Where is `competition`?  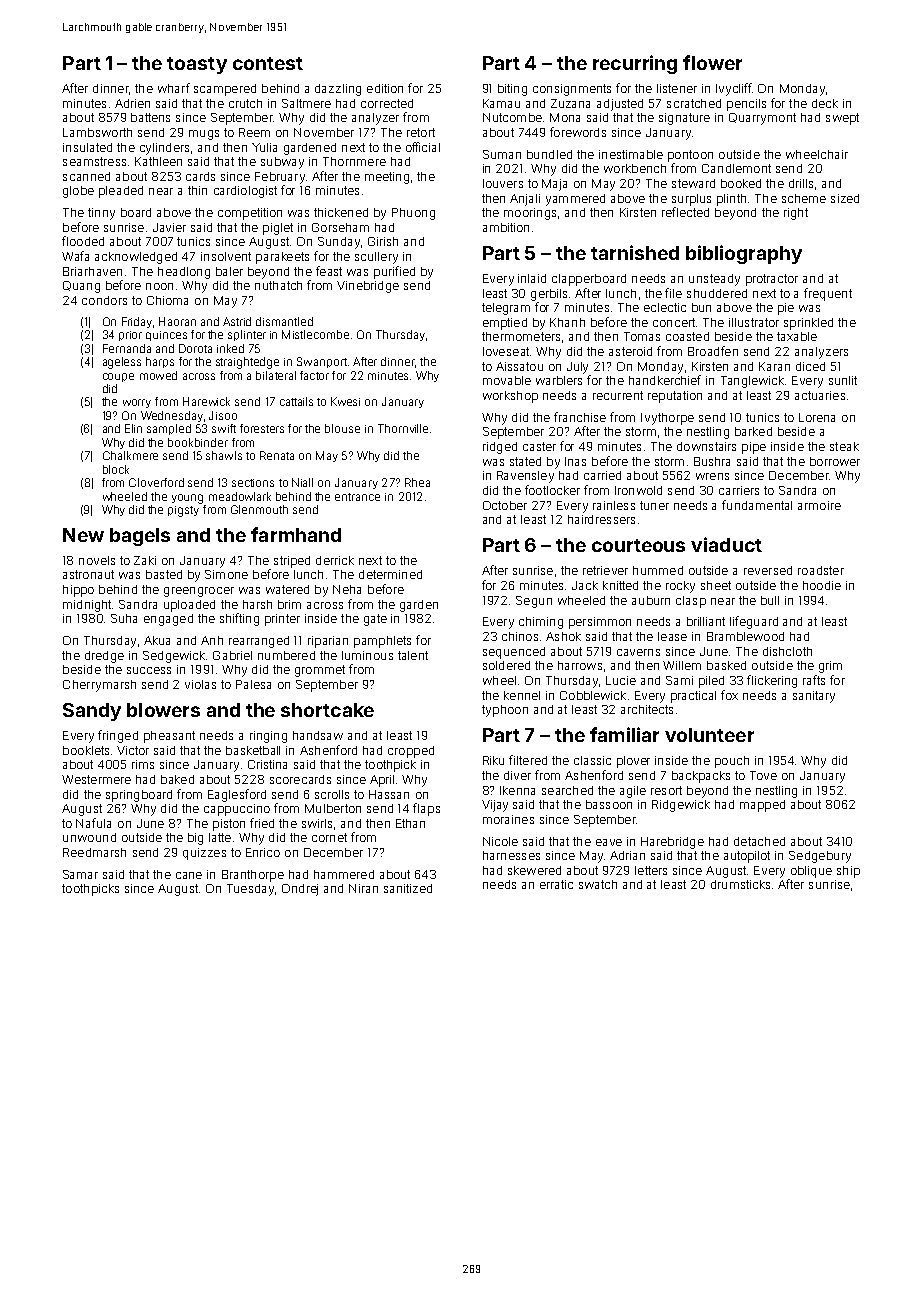 competition is located at coordinates (250, 214).
